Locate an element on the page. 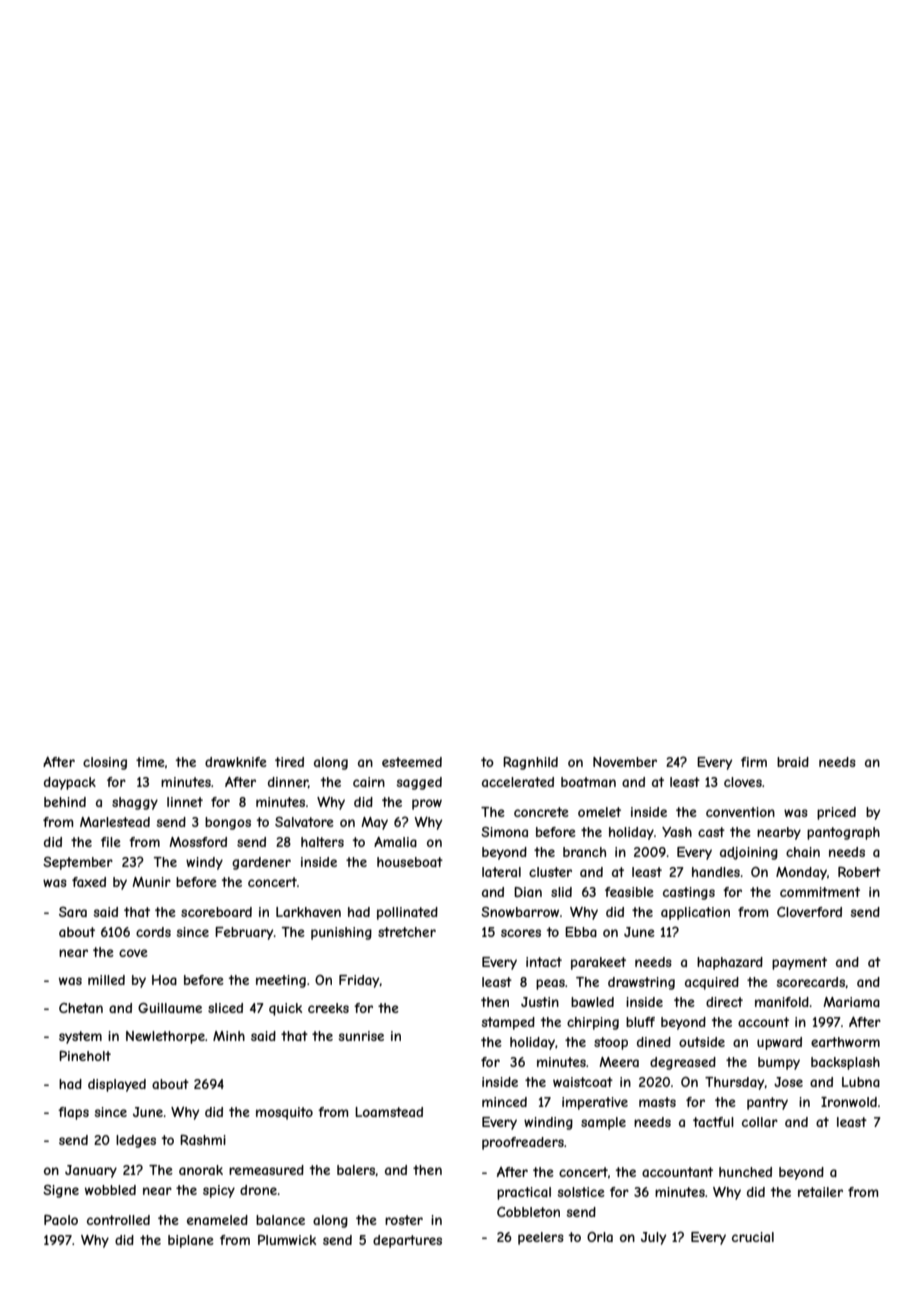 The width and height of the page is (924, 1308). departures is located at coordinates (407, 1241).
